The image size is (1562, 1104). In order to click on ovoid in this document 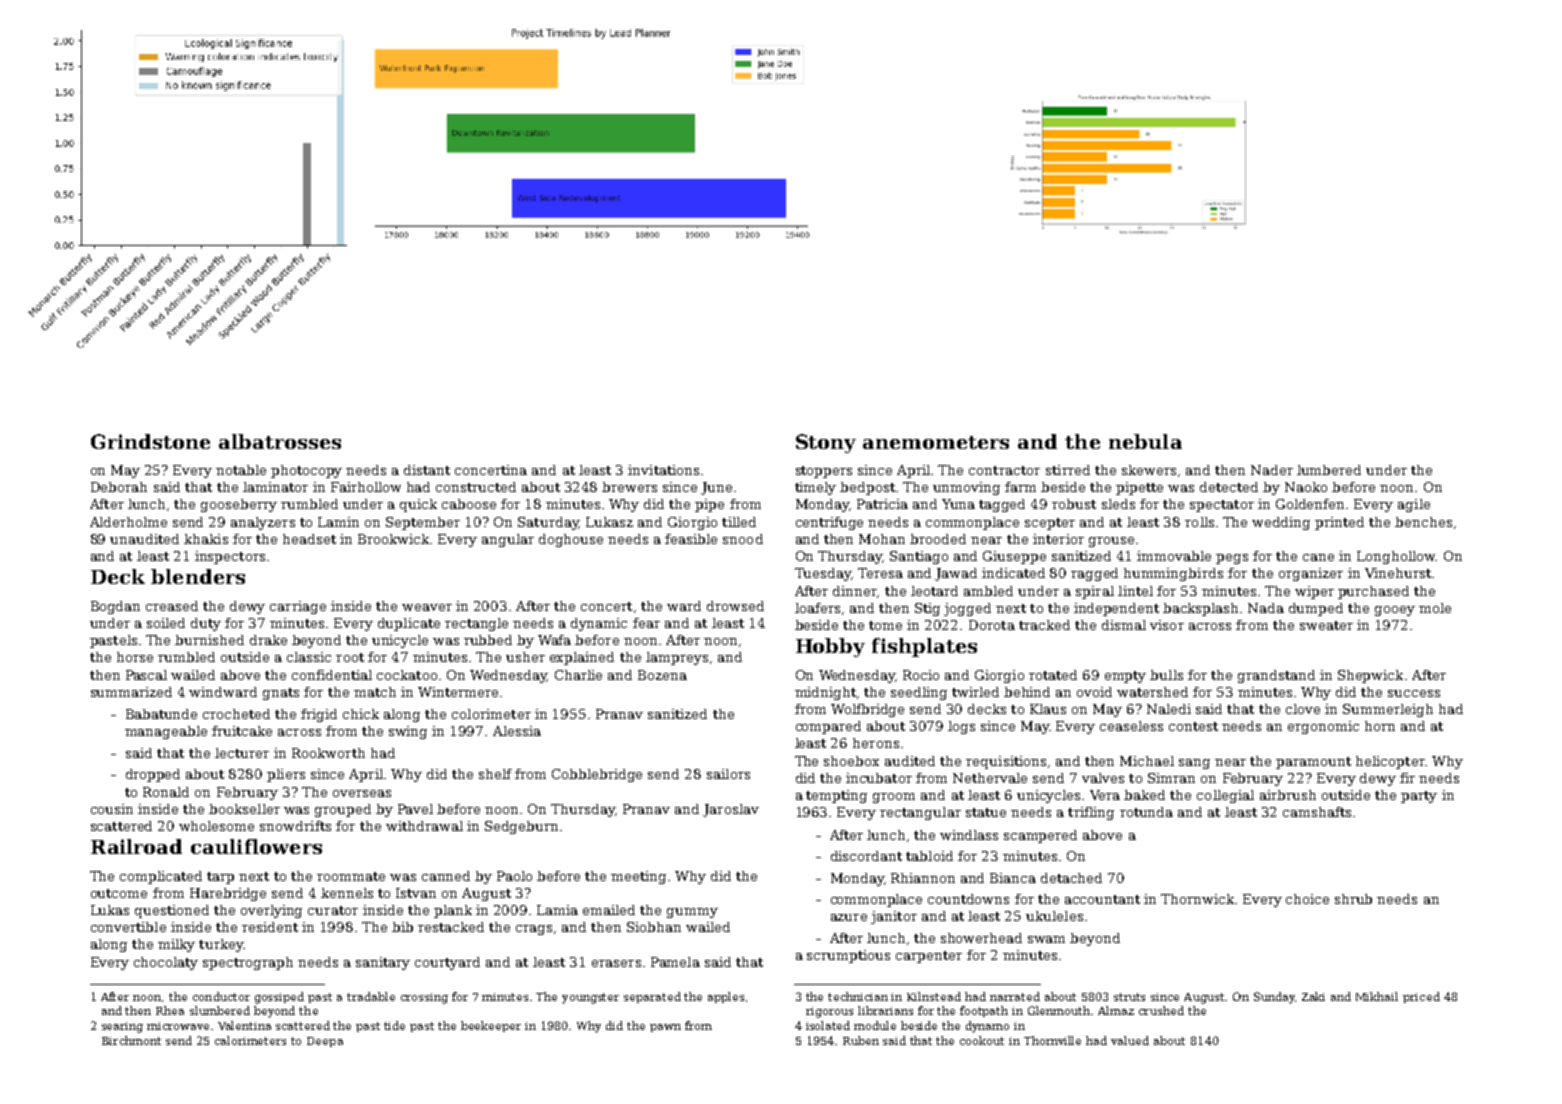, I will do `click(1094, 692)`.
